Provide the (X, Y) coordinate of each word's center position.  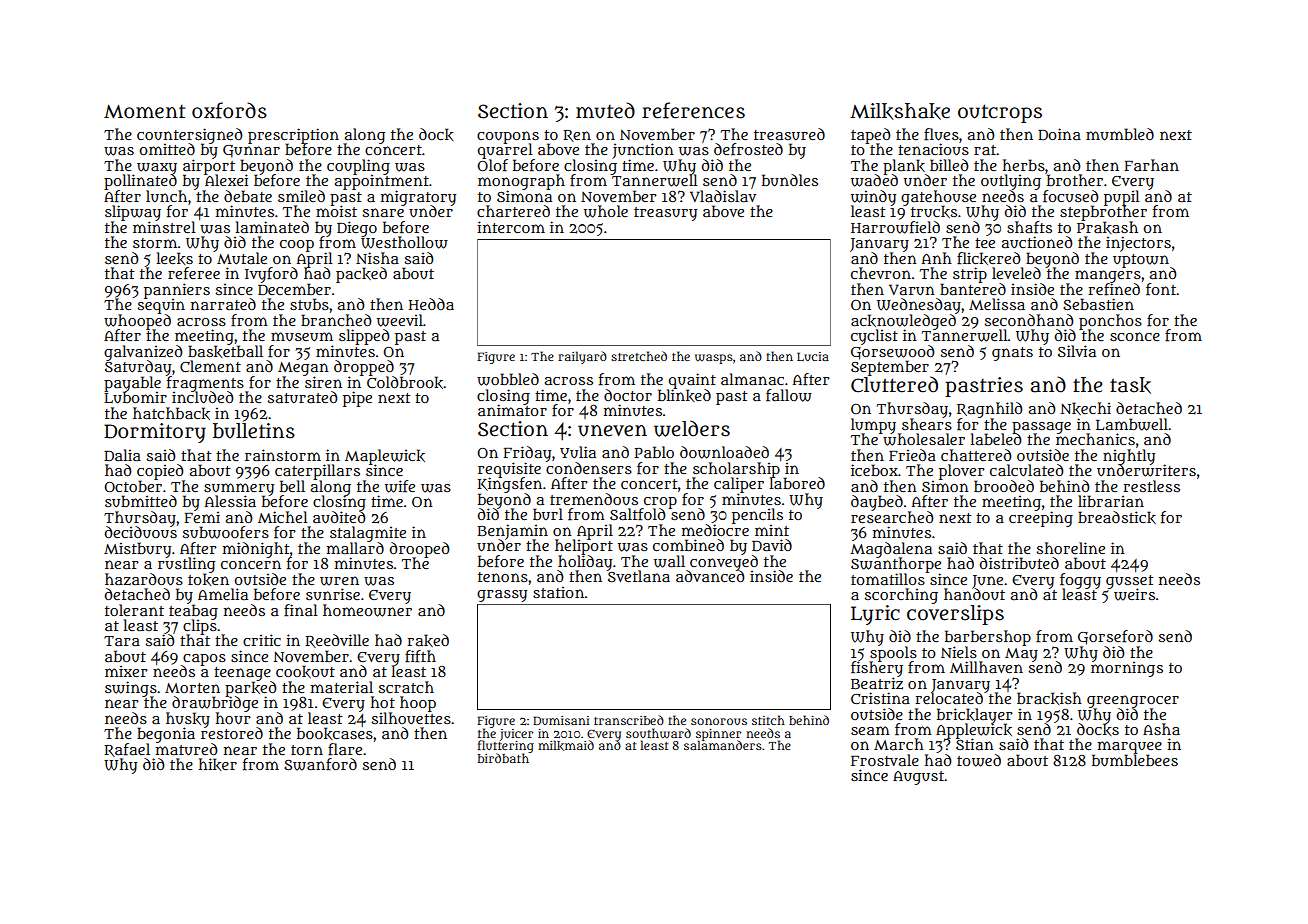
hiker (218, 764)
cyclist (874, 337)
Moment (145, 112)
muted (605, 110)
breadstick (1117, 517)
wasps (714, 359)
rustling (187, 565)
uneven (612, 431)
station (558, 592)
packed (361, 275)
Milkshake (900, 111)
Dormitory (155, 433)
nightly (1129, 456)
